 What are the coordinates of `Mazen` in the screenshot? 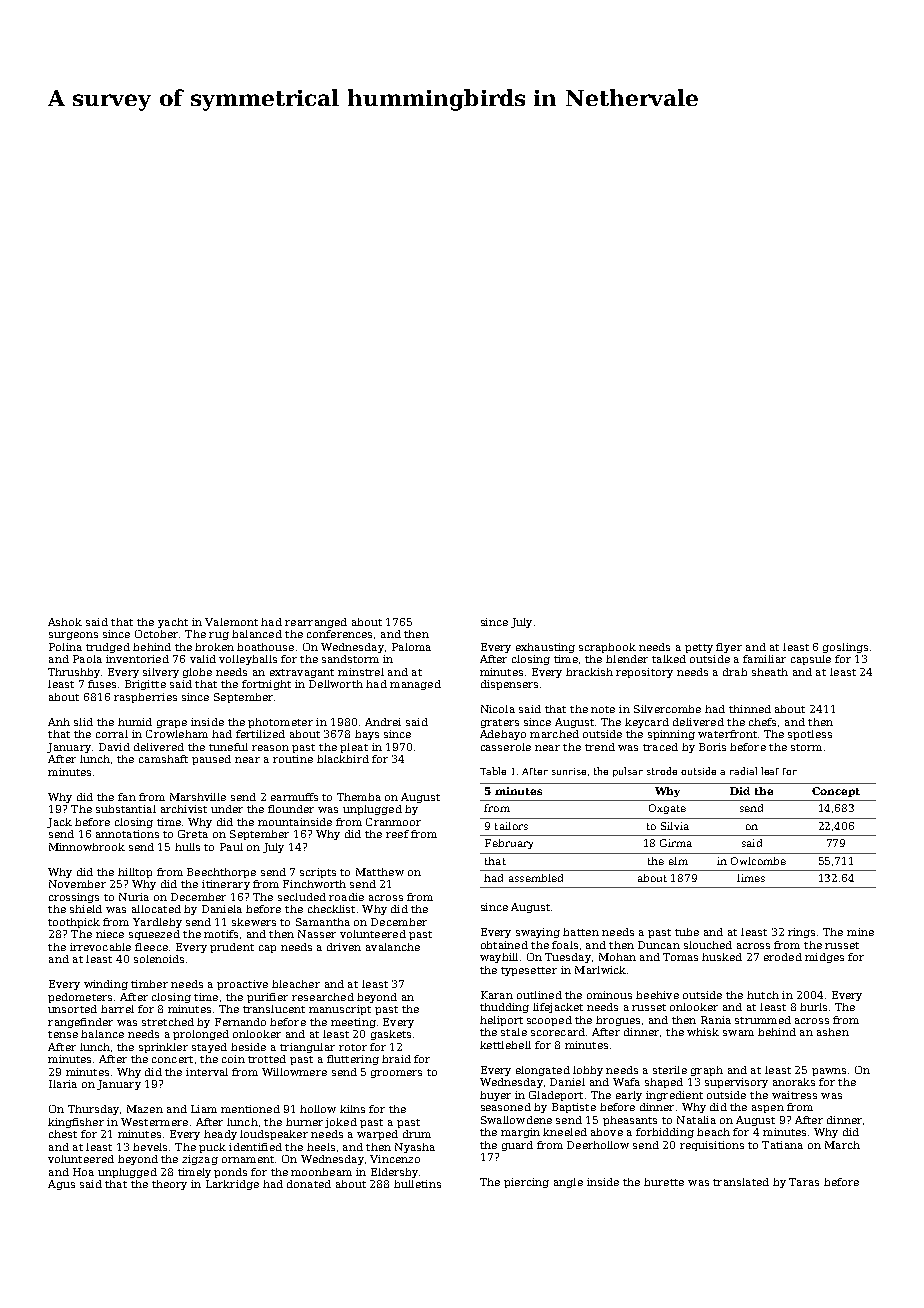 It's located at (145, 1109).
